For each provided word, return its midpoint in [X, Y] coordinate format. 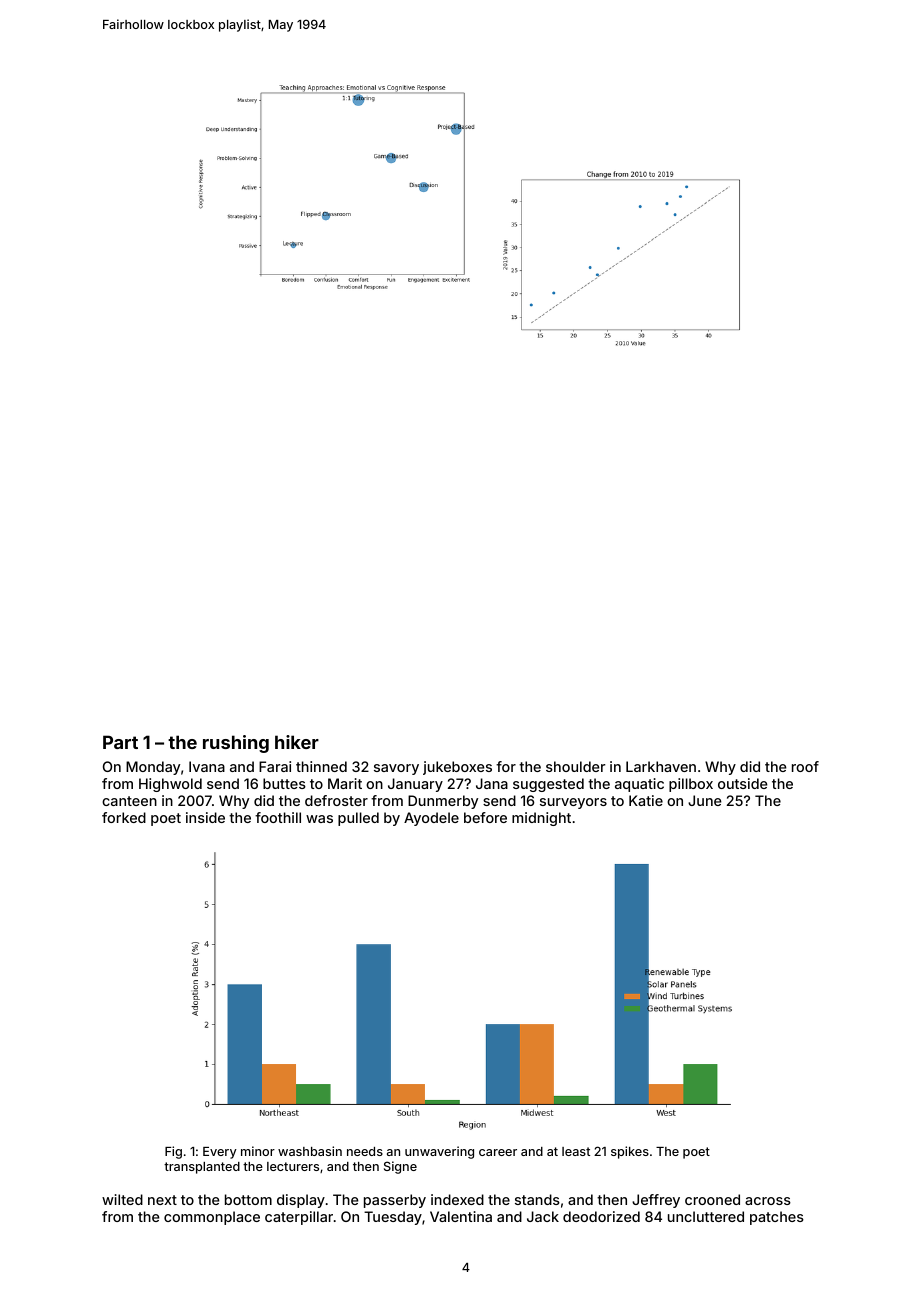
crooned [712, 1199]
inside [205, 817]
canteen [129, 801]
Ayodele [431, 819]
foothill [278, 817]
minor [258, 1151]
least [576, 1151]
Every [220, 1153]
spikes [630, 1152]
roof [805, 766]
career [498, 1152]
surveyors [573, 803]
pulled [358, 819]
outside [743, 783]
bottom [248, 1199]
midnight [541, 819]
